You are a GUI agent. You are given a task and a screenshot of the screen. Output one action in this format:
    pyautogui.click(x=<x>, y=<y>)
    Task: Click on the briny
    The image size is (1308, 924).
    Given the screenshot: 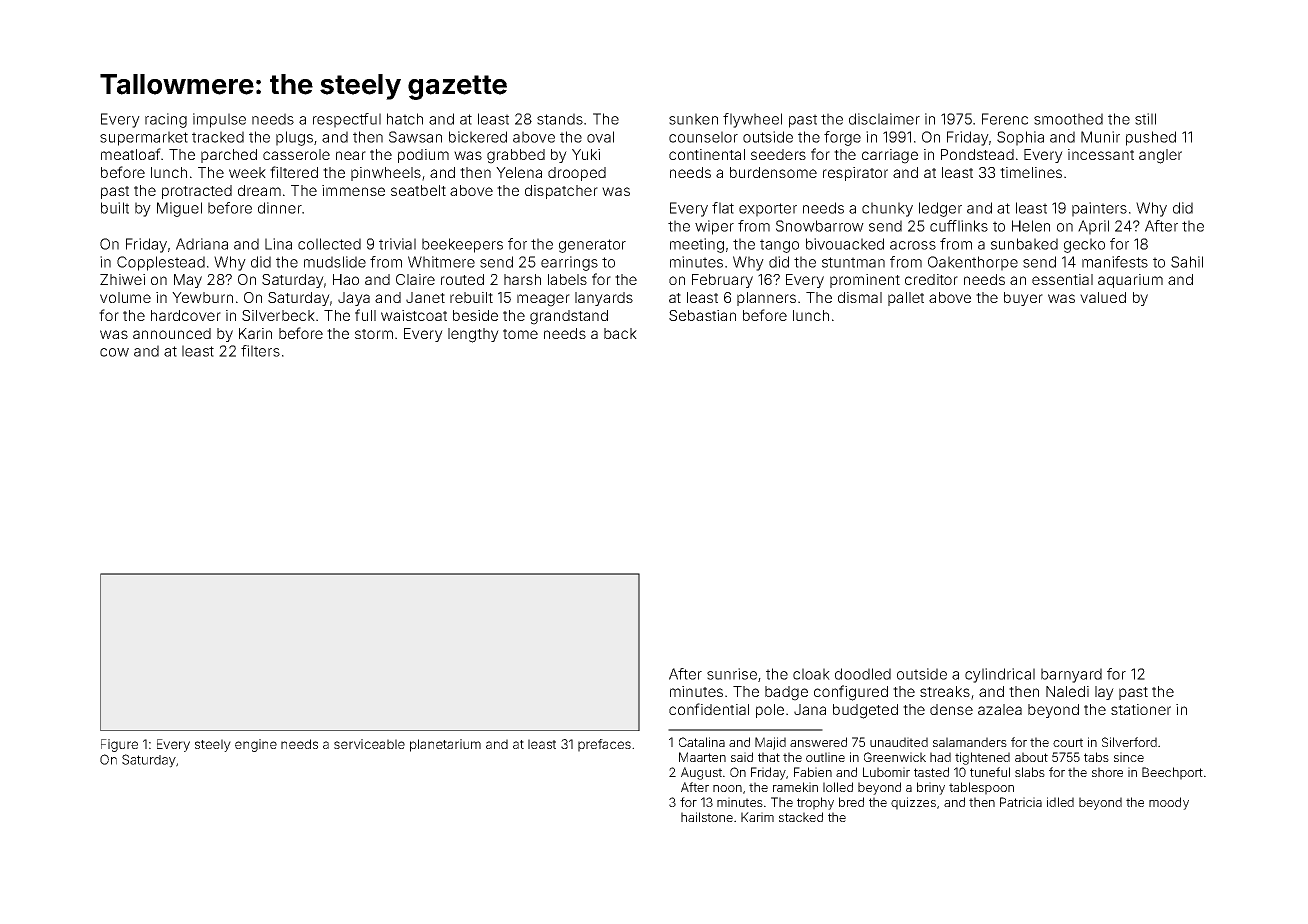 What is the action you would take?
    pyautogui.click(x=931, y=788)
